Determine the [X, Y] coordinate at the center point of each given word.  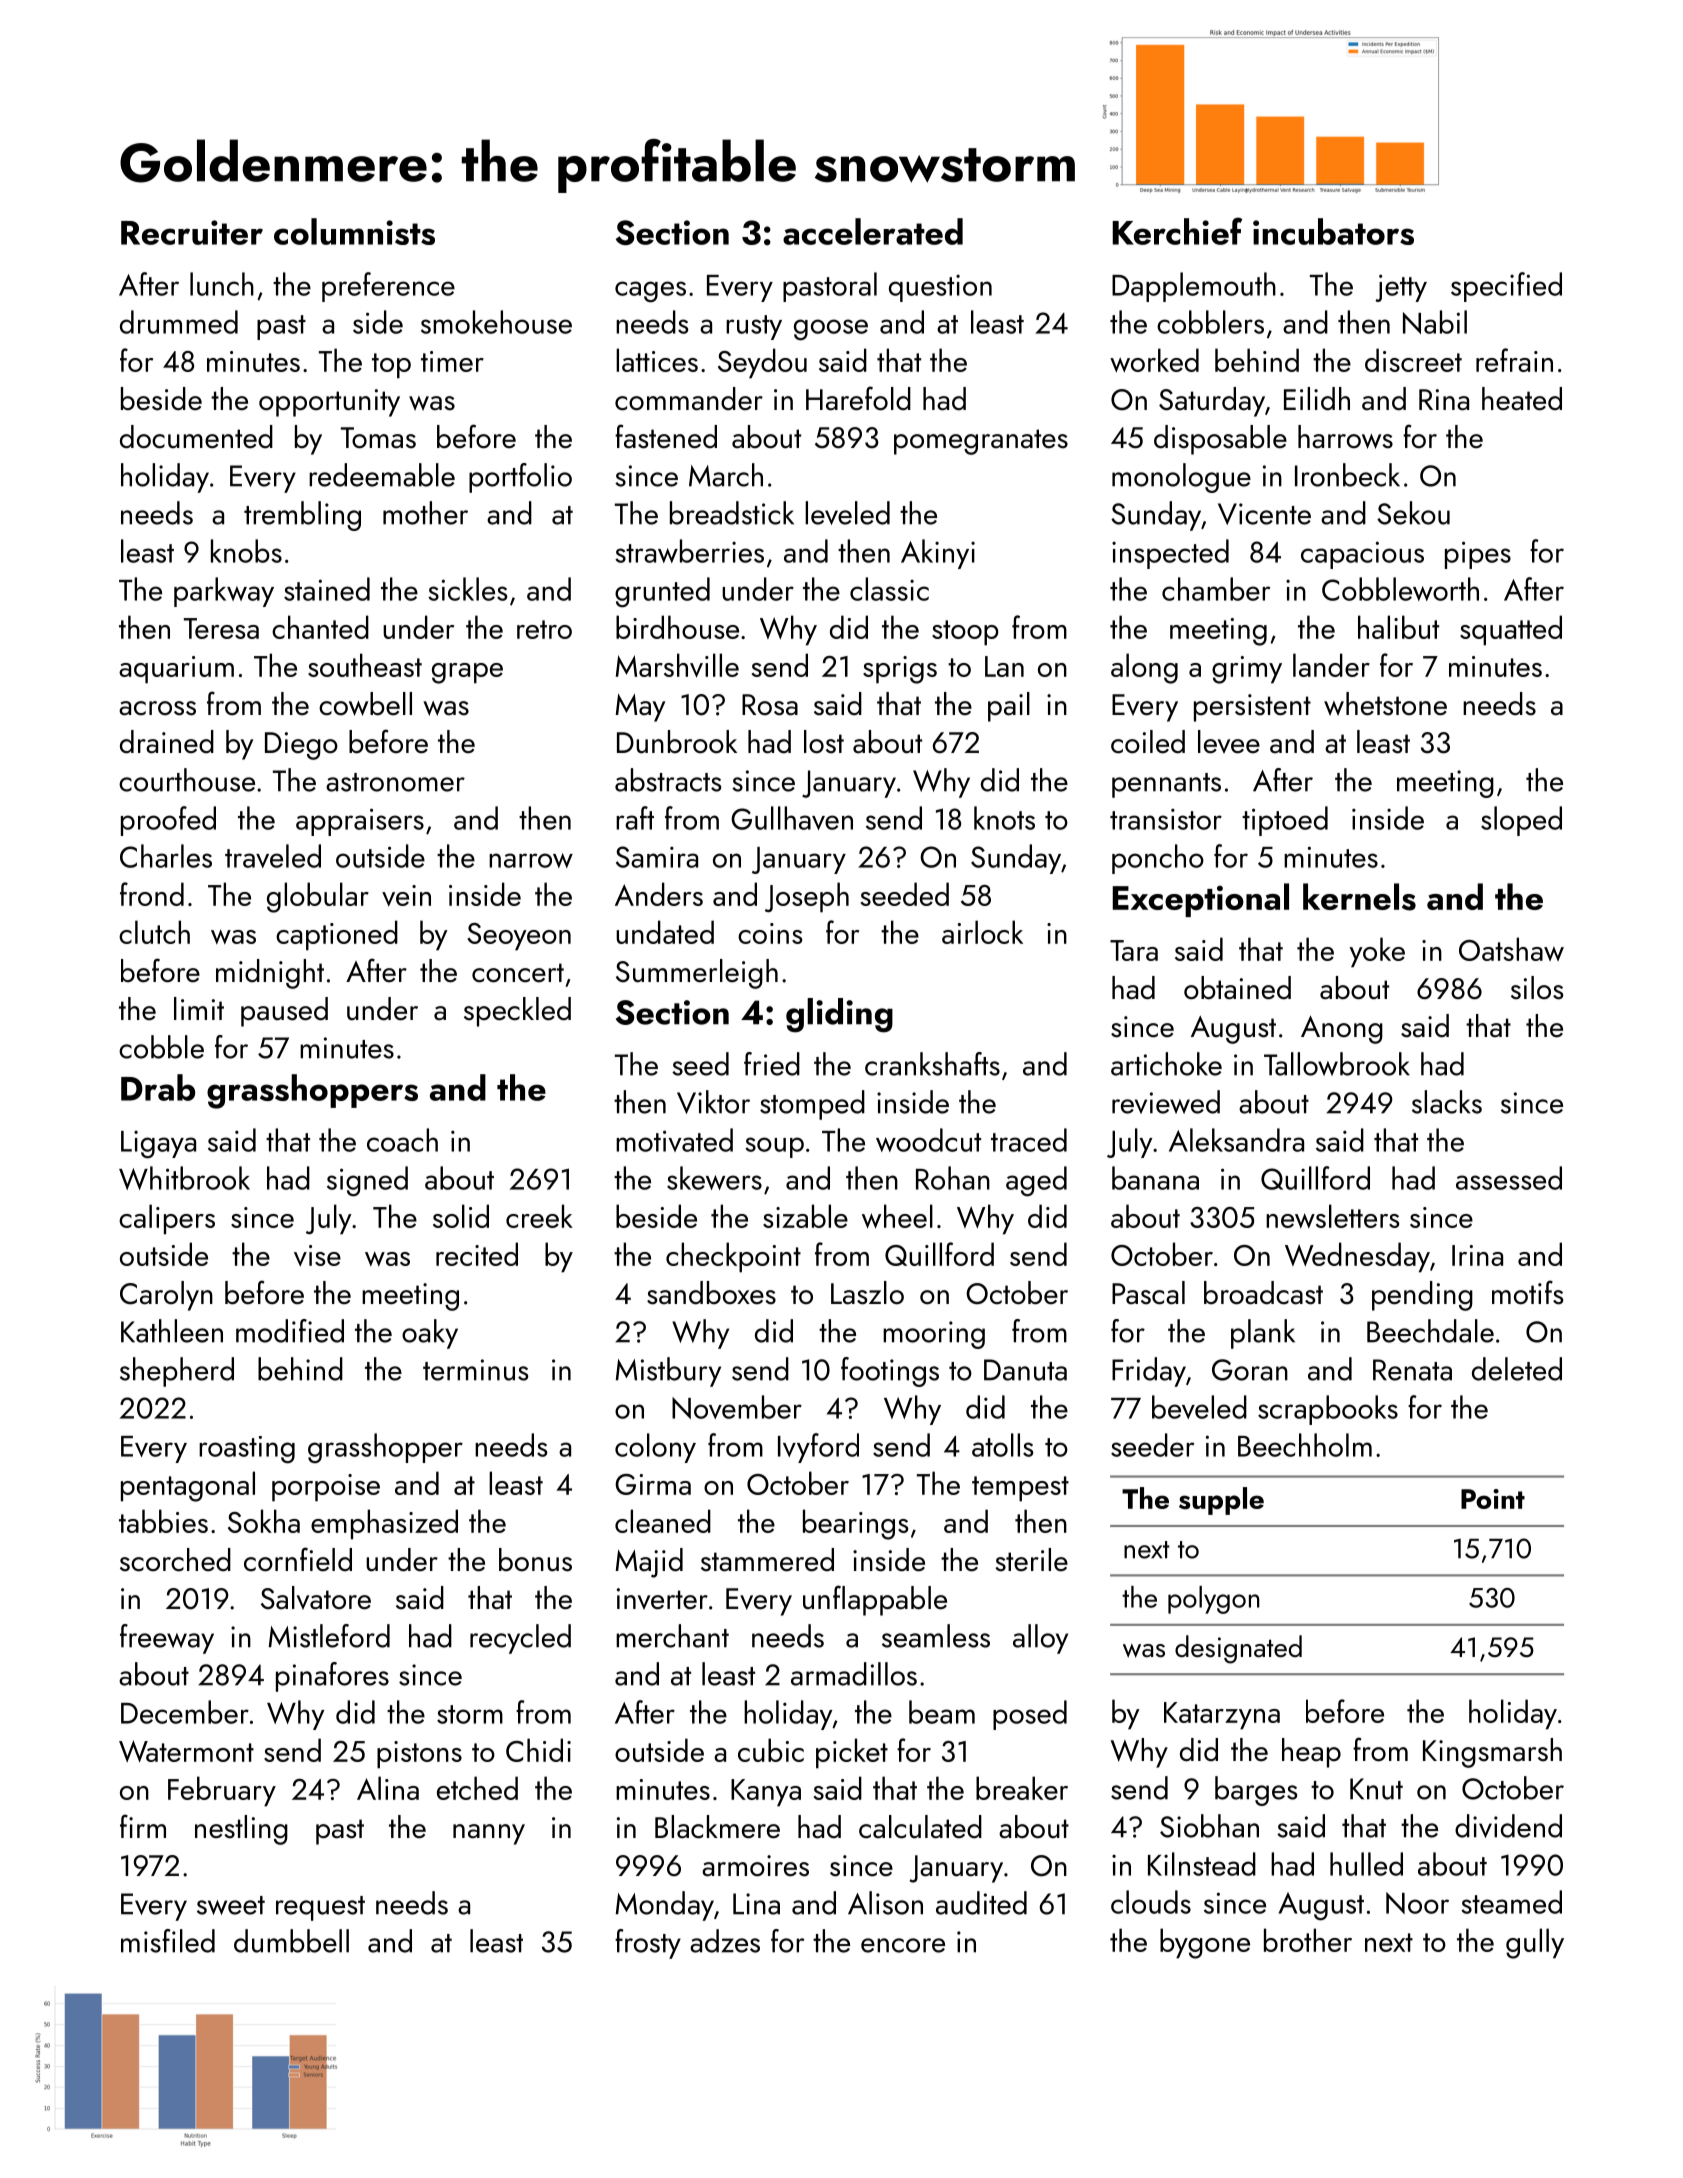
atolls [1002, 1445]
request [320, 1908]
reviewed [1166, 1102]
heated [1522, 399]
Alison [885, 1903]
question [940, 288]
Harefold [858, 398]
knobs [246, 551]
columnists [354, 231]
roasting [247, 1450]
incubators [1333, 231]
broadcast [1263, 1293]
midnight [270, 974]
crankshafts [932, 1064]
